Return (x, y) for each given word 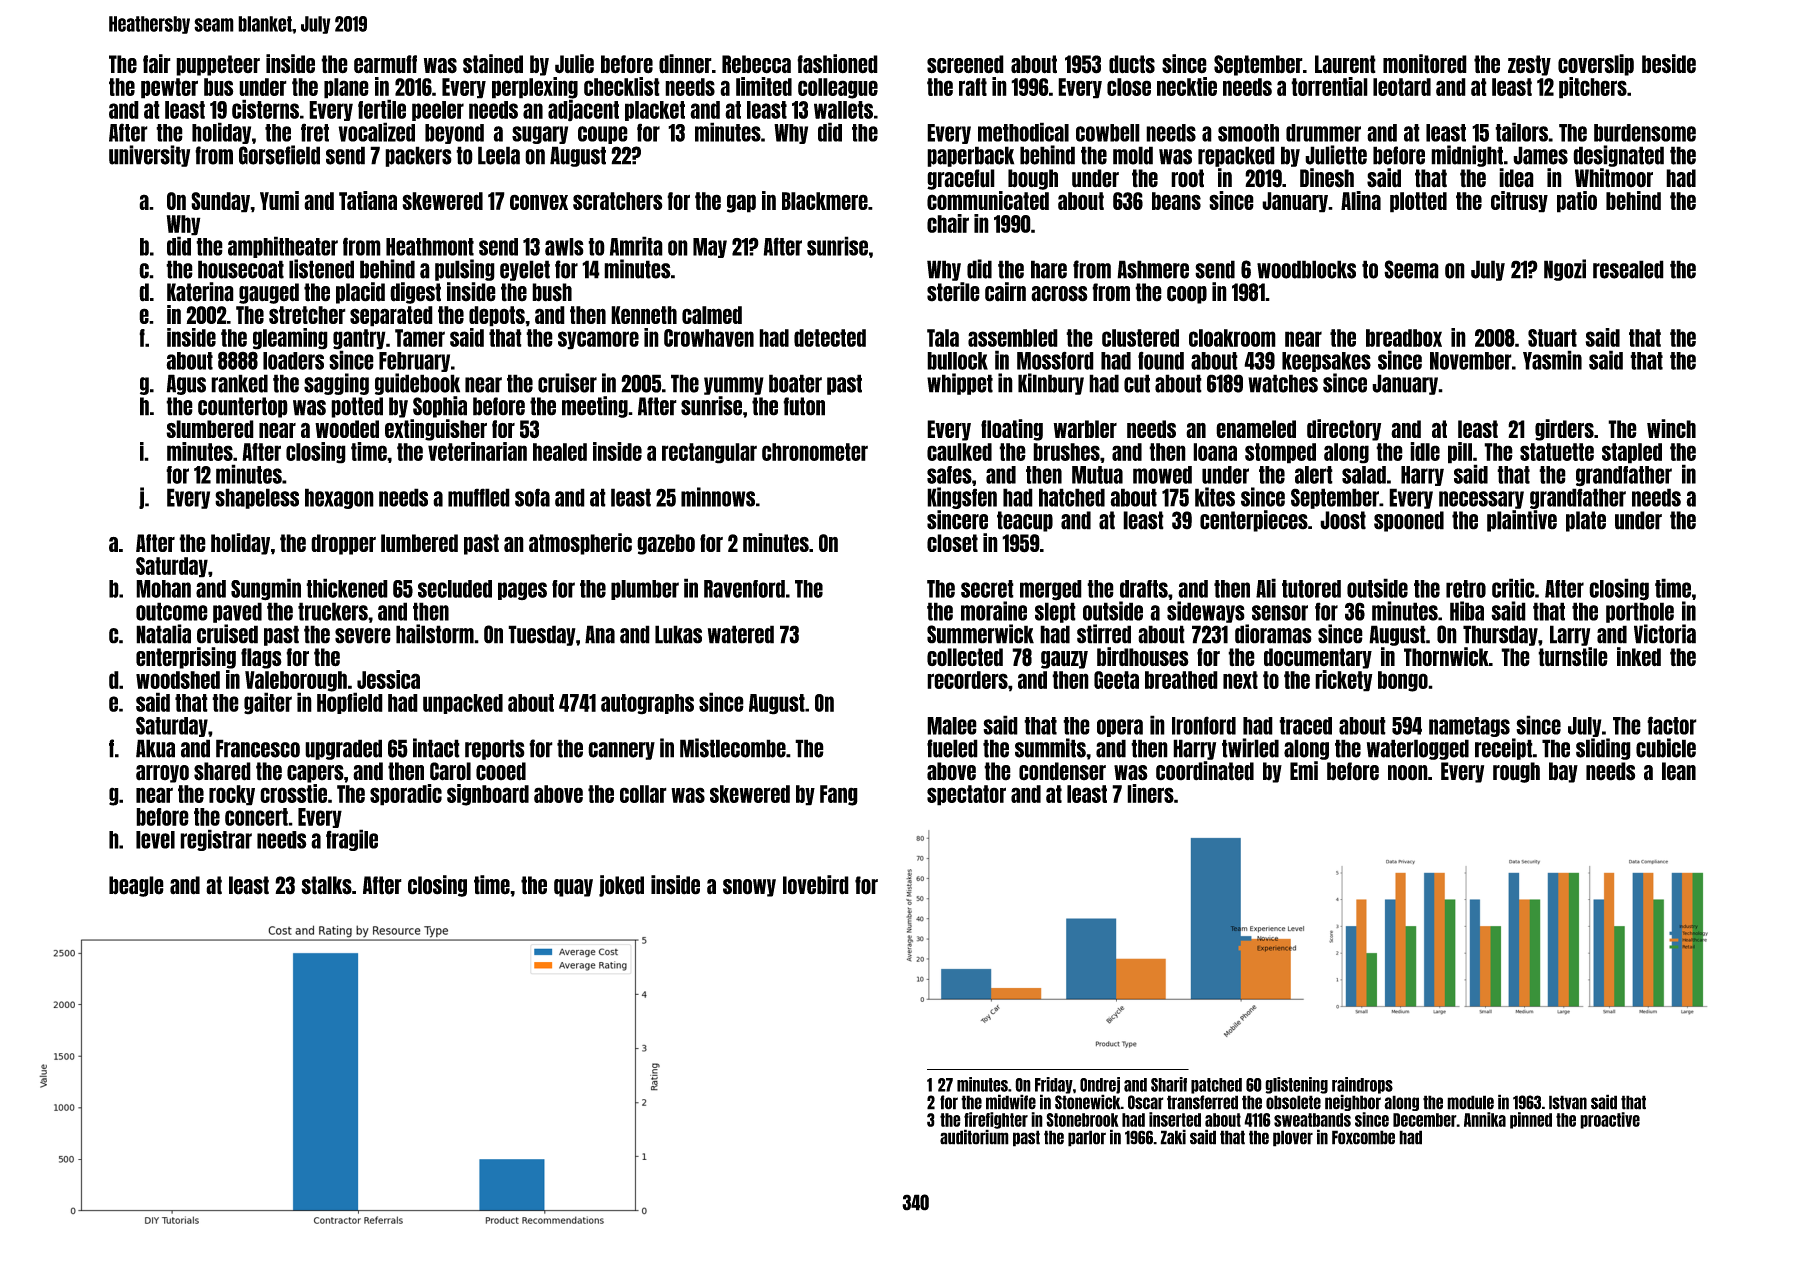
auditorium (974, 1137)
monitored (1425, 64)
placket (655, 111)
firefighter (996, 1120)
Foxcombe (1363, 1137)
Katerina (200, 292)
